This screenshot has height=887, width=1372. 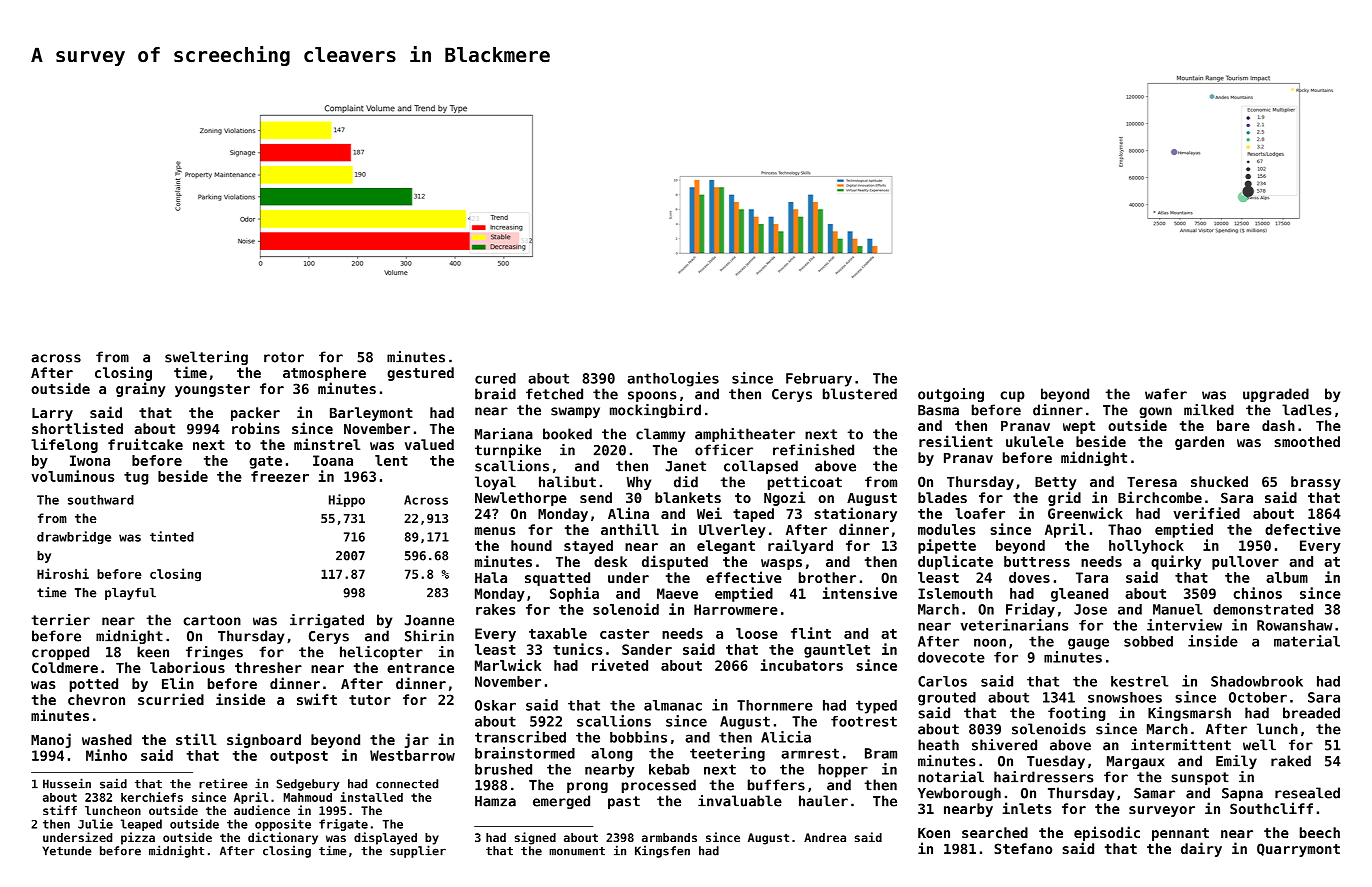 I want to click on verified, so click(x=1206, y=513).
